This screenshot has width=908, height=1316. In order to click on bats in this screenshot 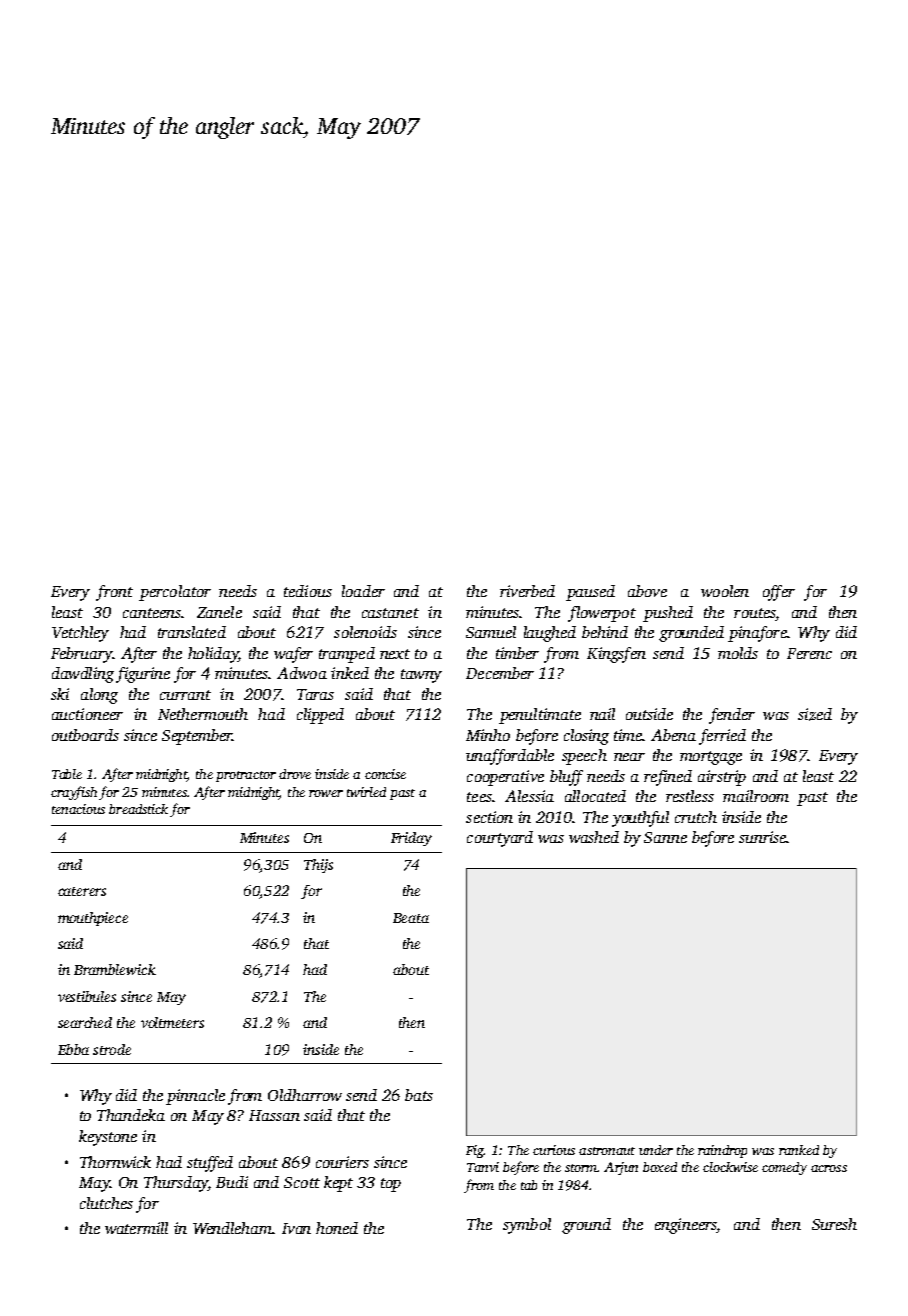, I will do `click(419, 1095)`.
